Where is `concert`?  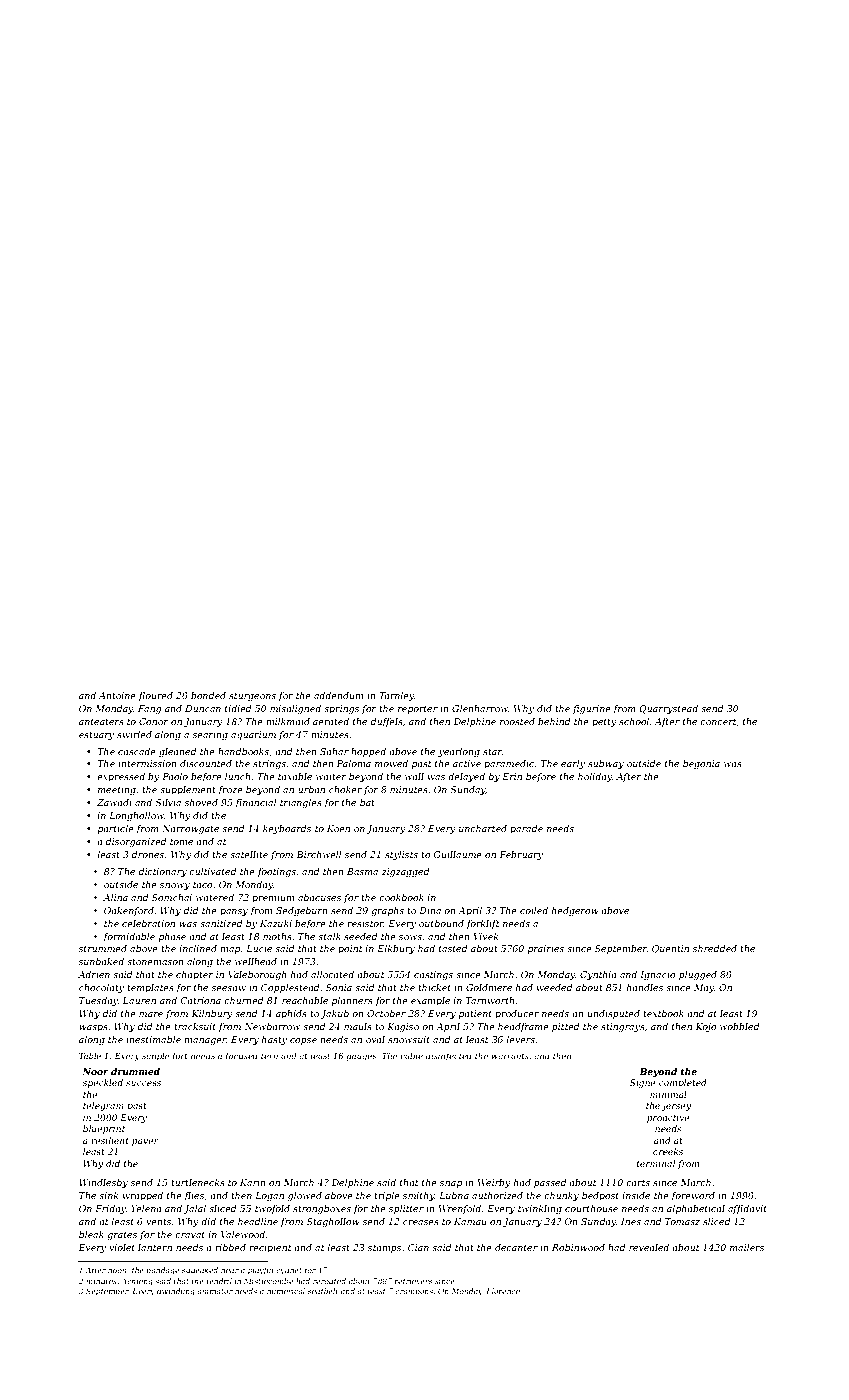
concert is located at coordinates (718, 721).
